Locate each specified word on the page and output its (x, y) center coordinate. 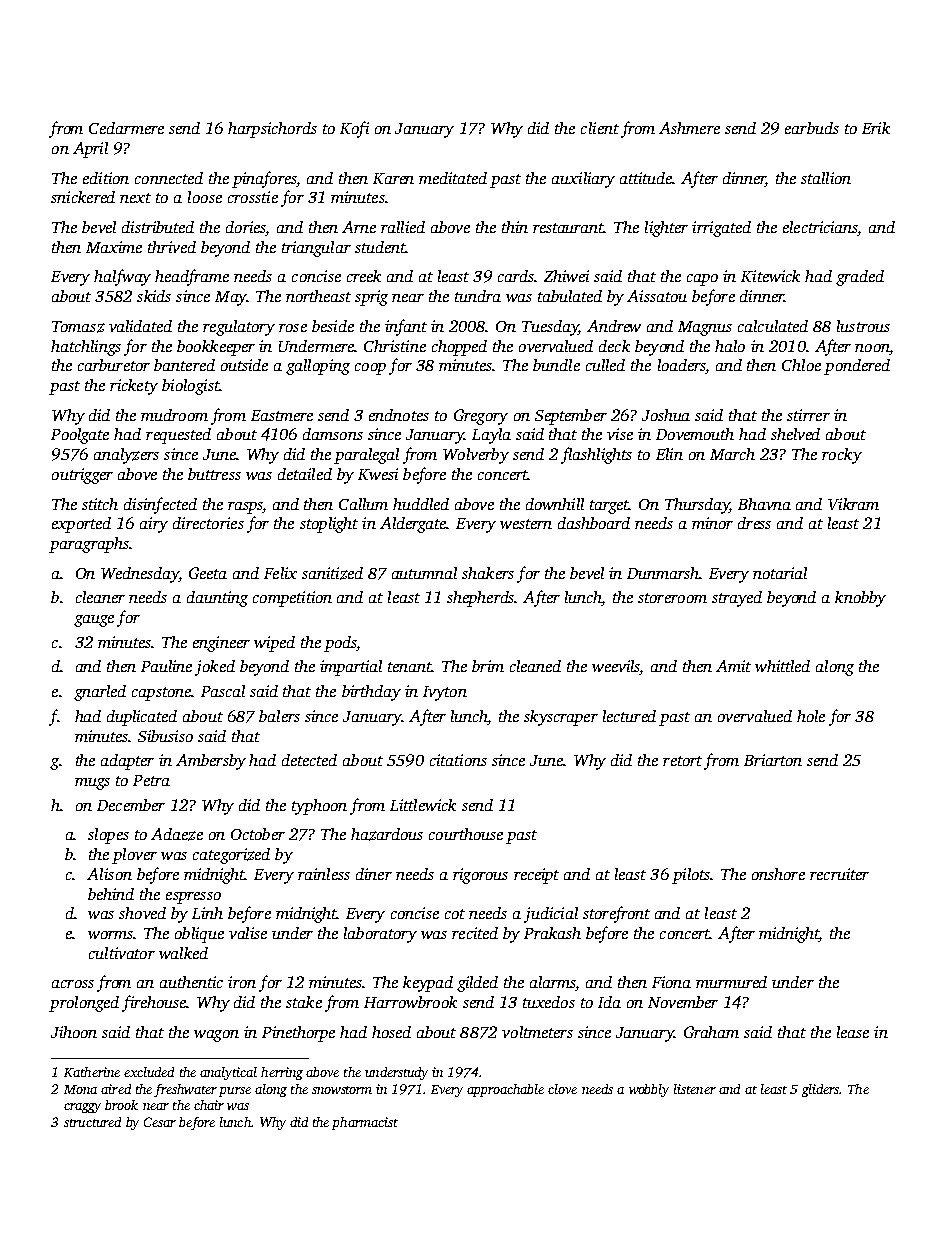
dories (246, 228)
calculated (773, 326)
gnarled (100, 693)
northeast (318, 296)
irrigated (721, 229)
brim (488, 666)
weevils (616, 667)
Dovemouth (695, 434)
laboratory (380, 935)
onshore (778, 874)
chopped (459, 348)
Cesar (160, 1122)
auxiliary (583, 180)
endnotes (399, 415)
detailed (305, 474)
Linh (207, 913)
